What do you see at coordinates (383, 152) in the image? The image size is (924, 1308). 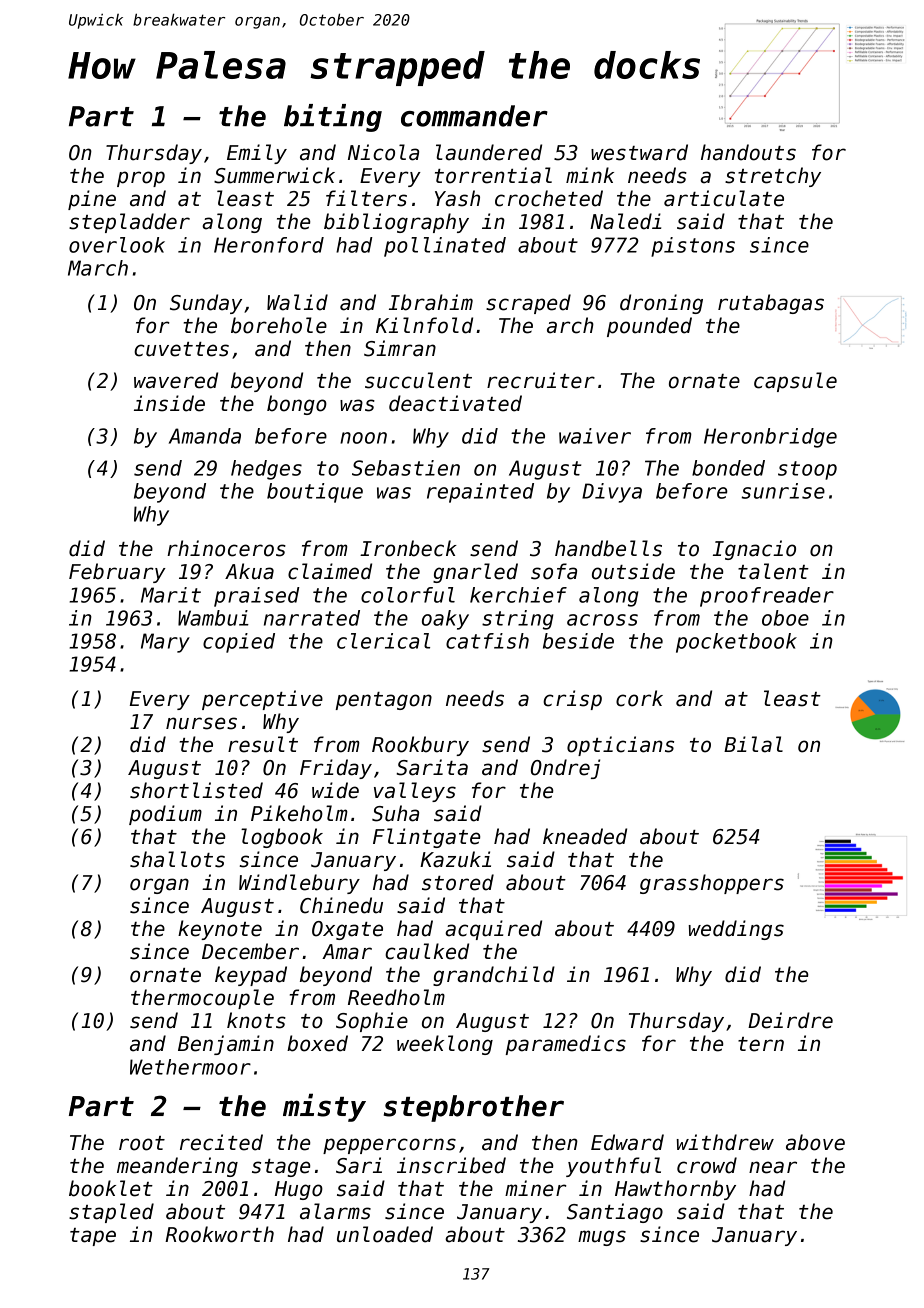 I see `Nicola` at bounding box center [383, 152].
